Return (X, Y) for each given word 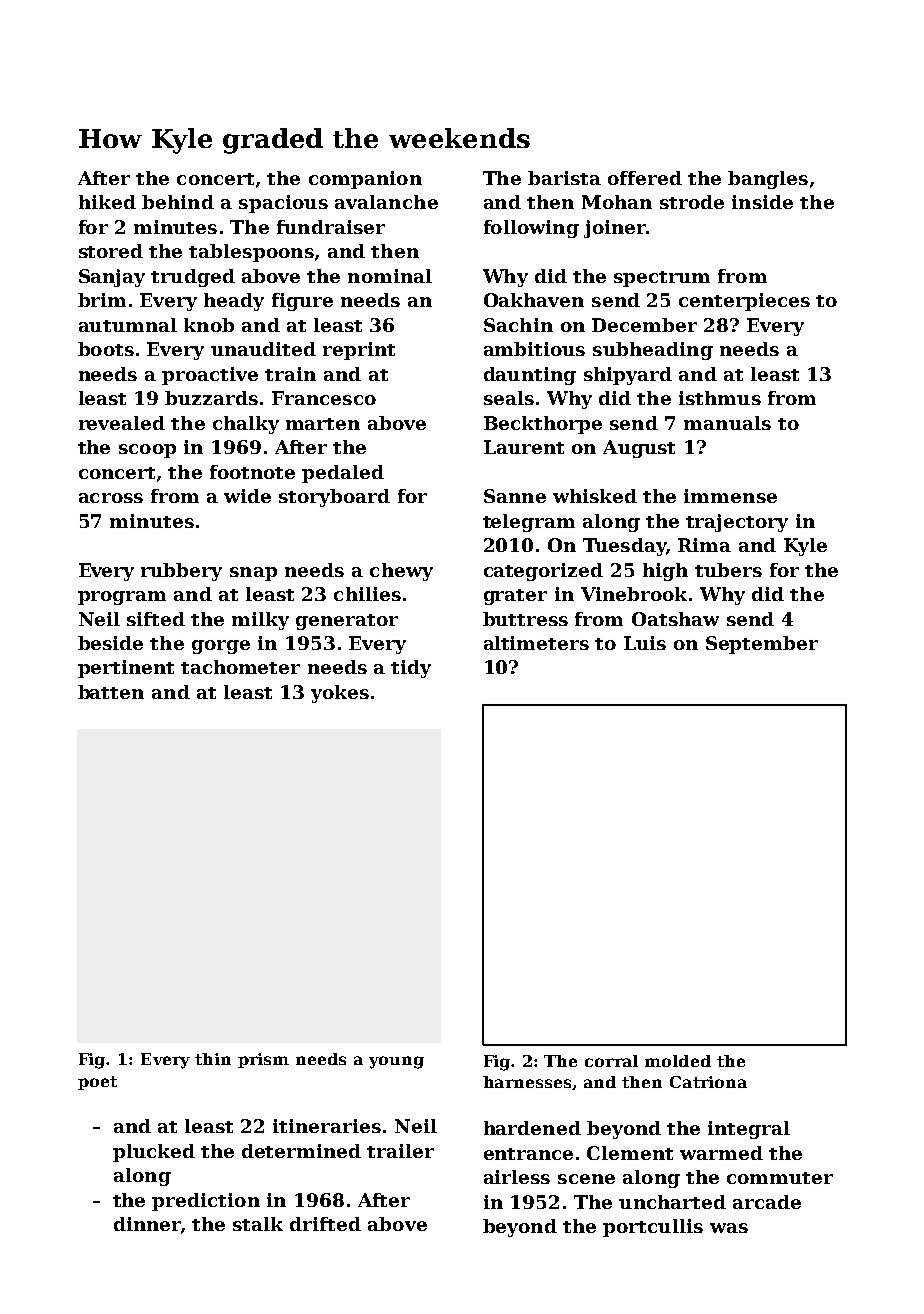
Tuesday (624, 547)
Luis (645, 643)
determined (301, 1151)
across (111, 498)
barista (564, 178)
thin (213, 1059)
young (396, 1062)
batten (111, 692)
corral (611, 1061)
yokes (340, 694)
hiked (107, 202)
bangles (768, 180)
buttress (525, 619)
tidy (411, 669)
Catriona (708, 1082)
